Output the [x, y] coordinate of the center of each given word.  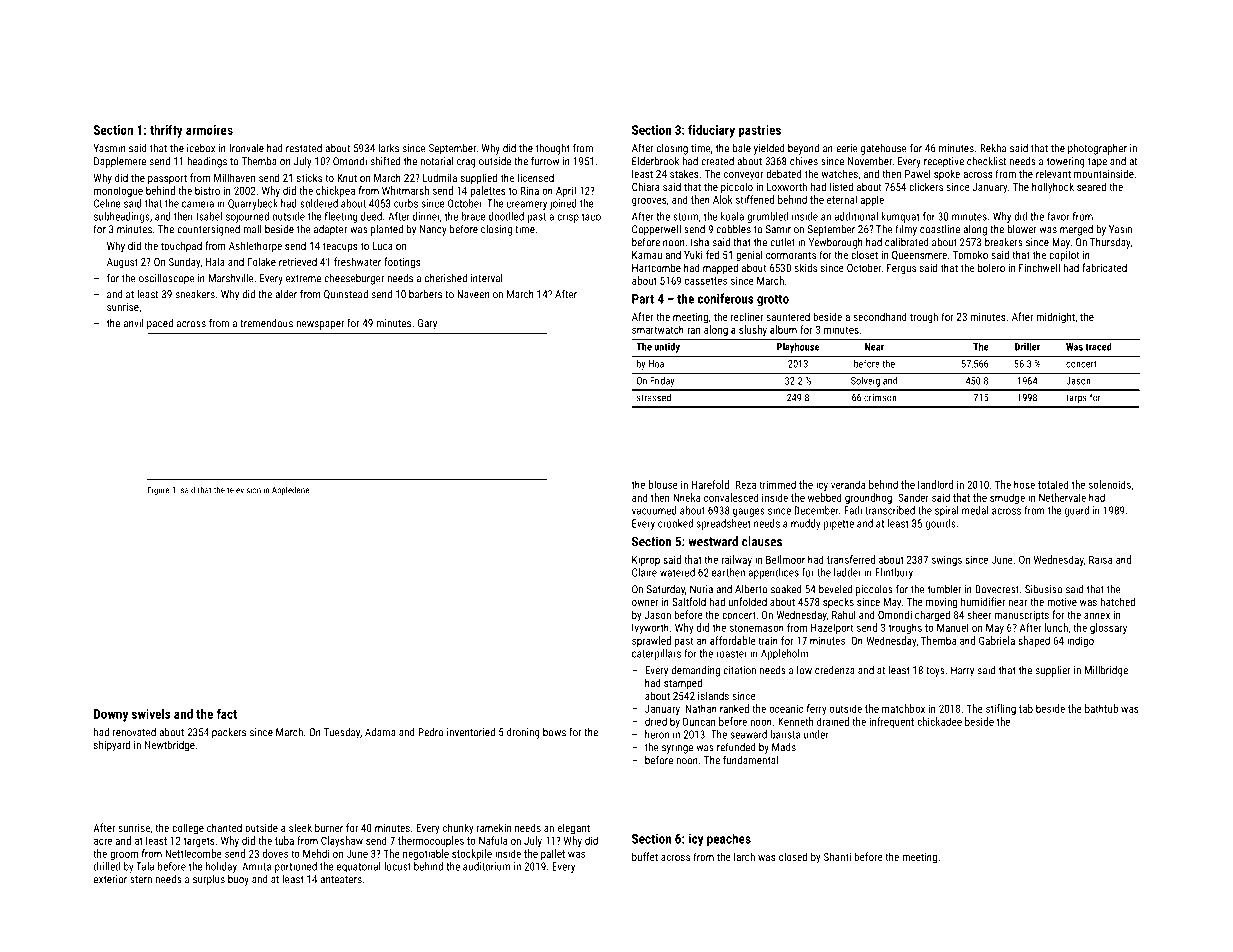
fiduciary [711, 131]
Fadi [853, 510]
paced [160, 324]
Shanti [837, 856]
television [244, 490]
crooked [675, 523]
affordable [733, 640]
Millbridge [1106, 671]
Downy [111, 715]
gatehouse [884, 149]
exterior [110, 879]
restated [304, 148]
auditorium [486, 866]
